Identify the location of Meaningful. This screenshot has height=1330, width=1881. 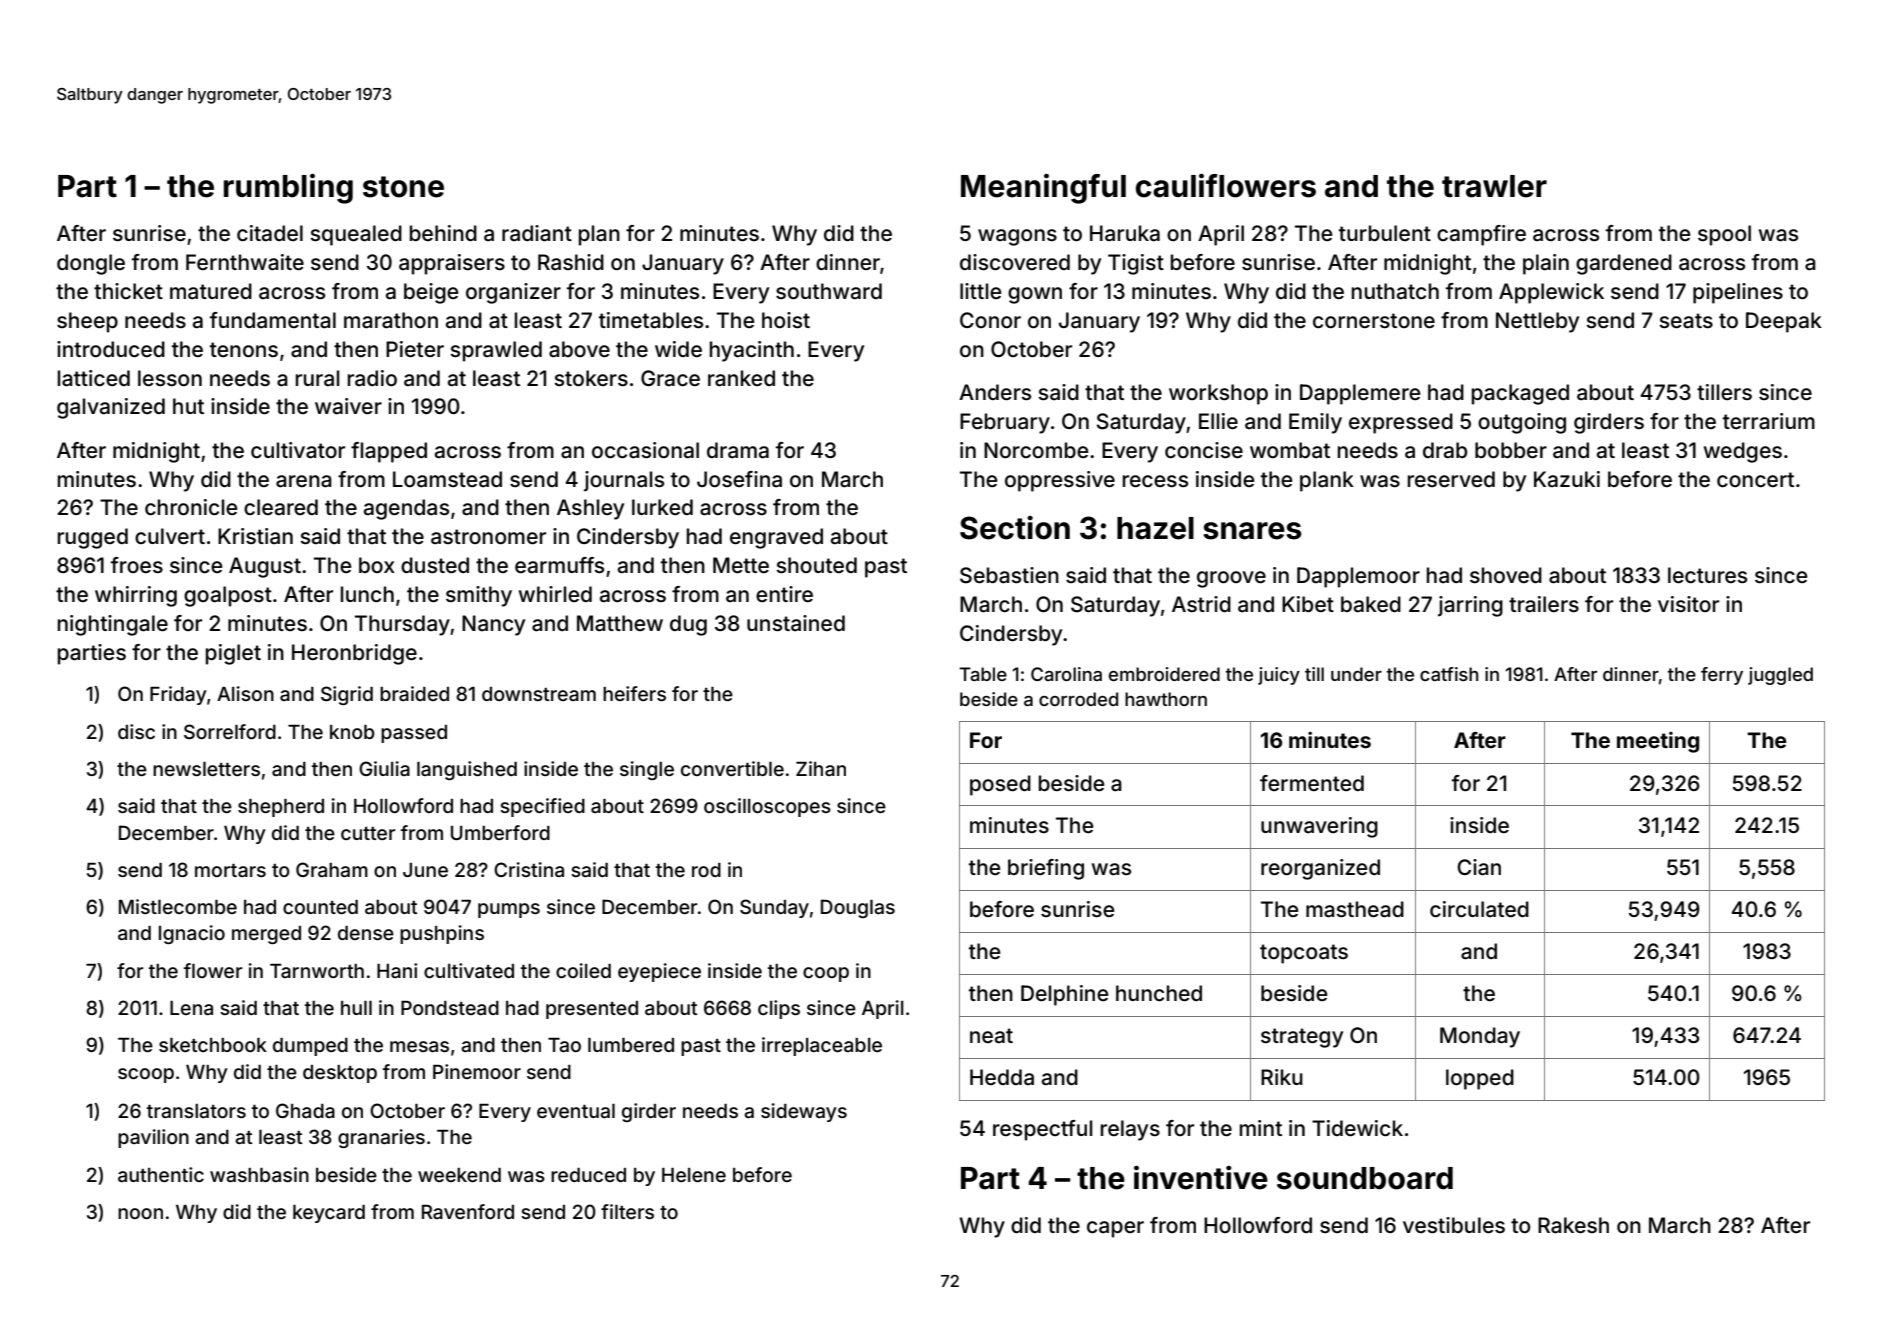
(1043, 189).
